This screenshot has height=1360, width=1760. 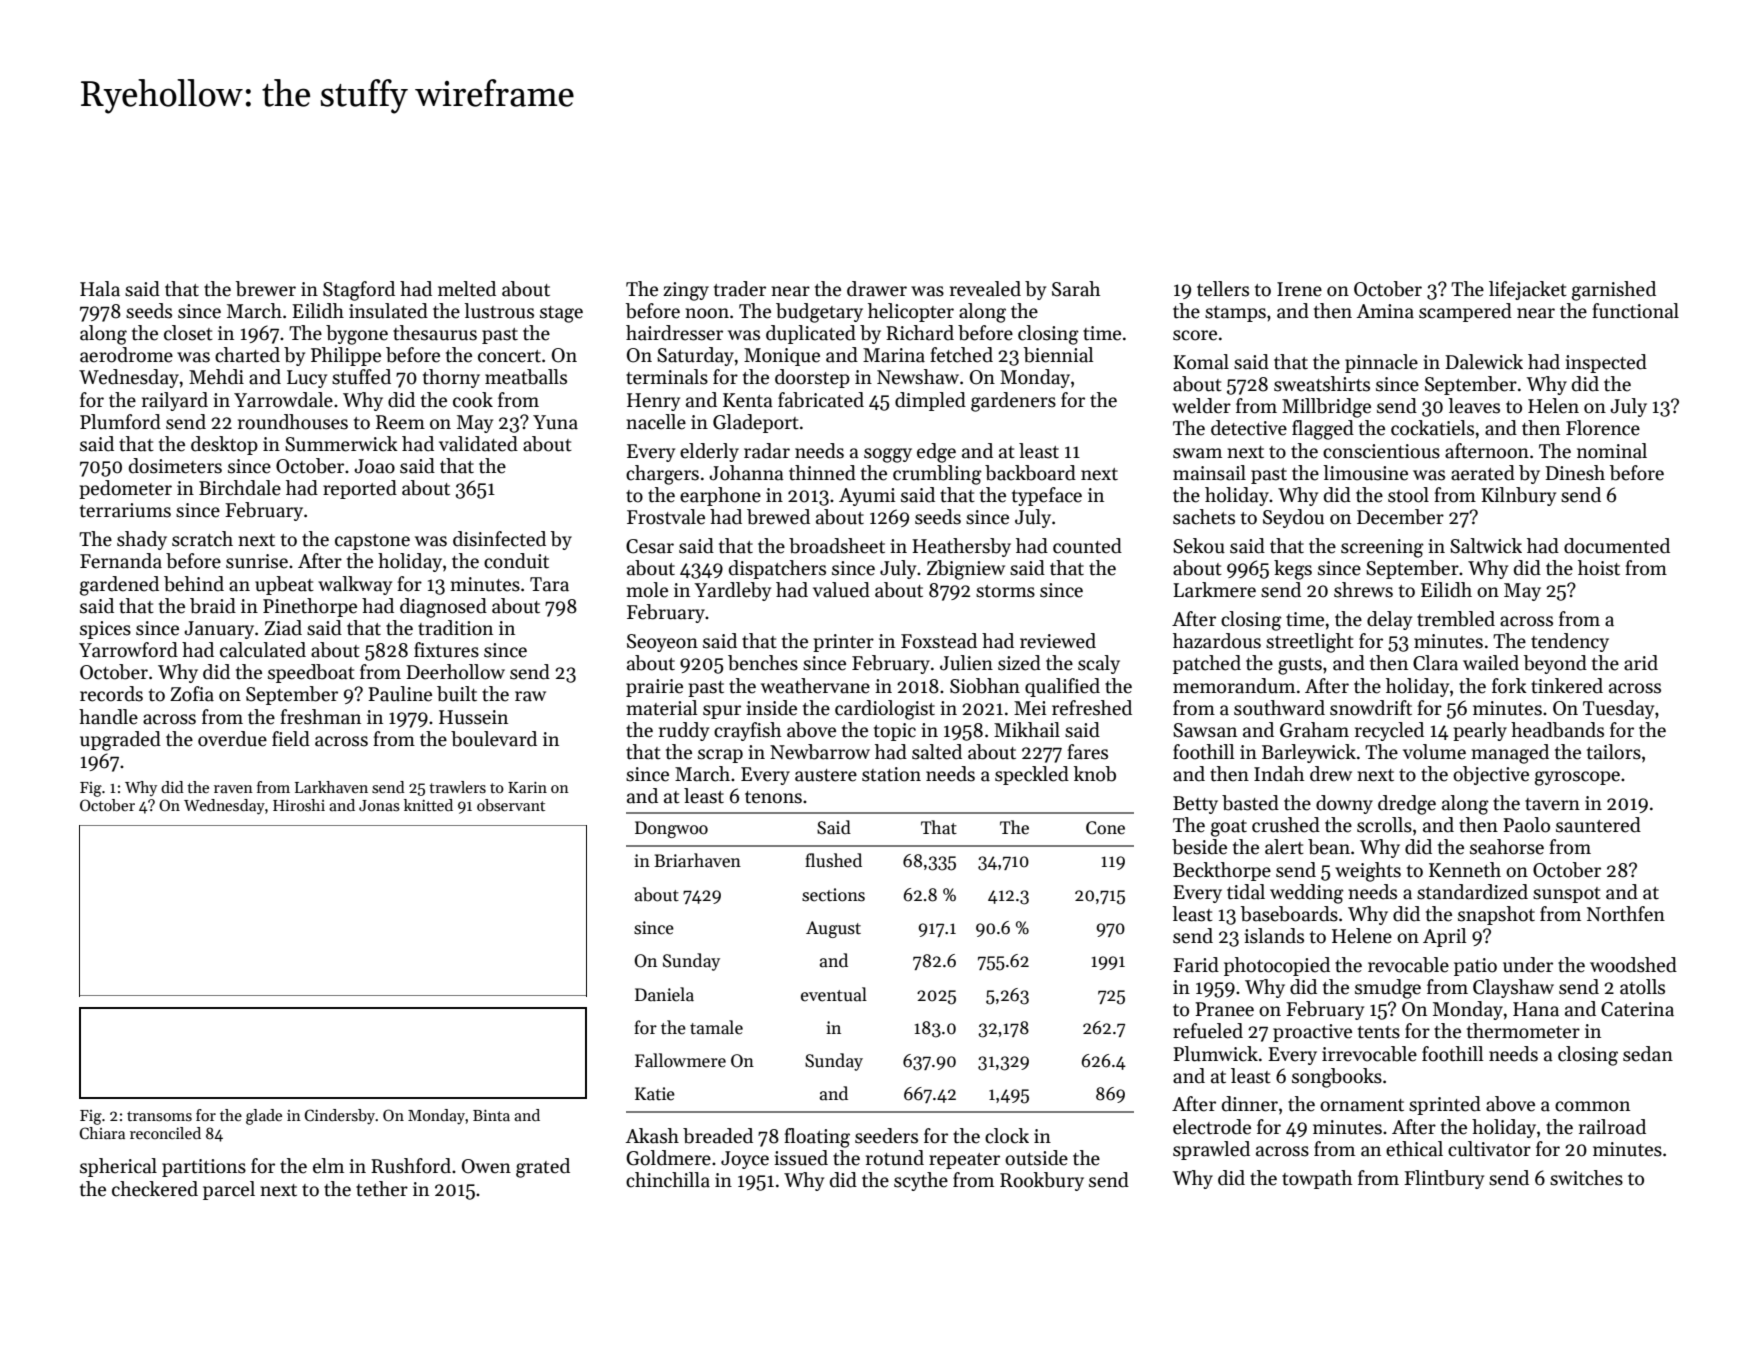 What do you see at coordinates (1382, 548) in the screenshot?
I see `screening` at bounding box center [1382, 548].
